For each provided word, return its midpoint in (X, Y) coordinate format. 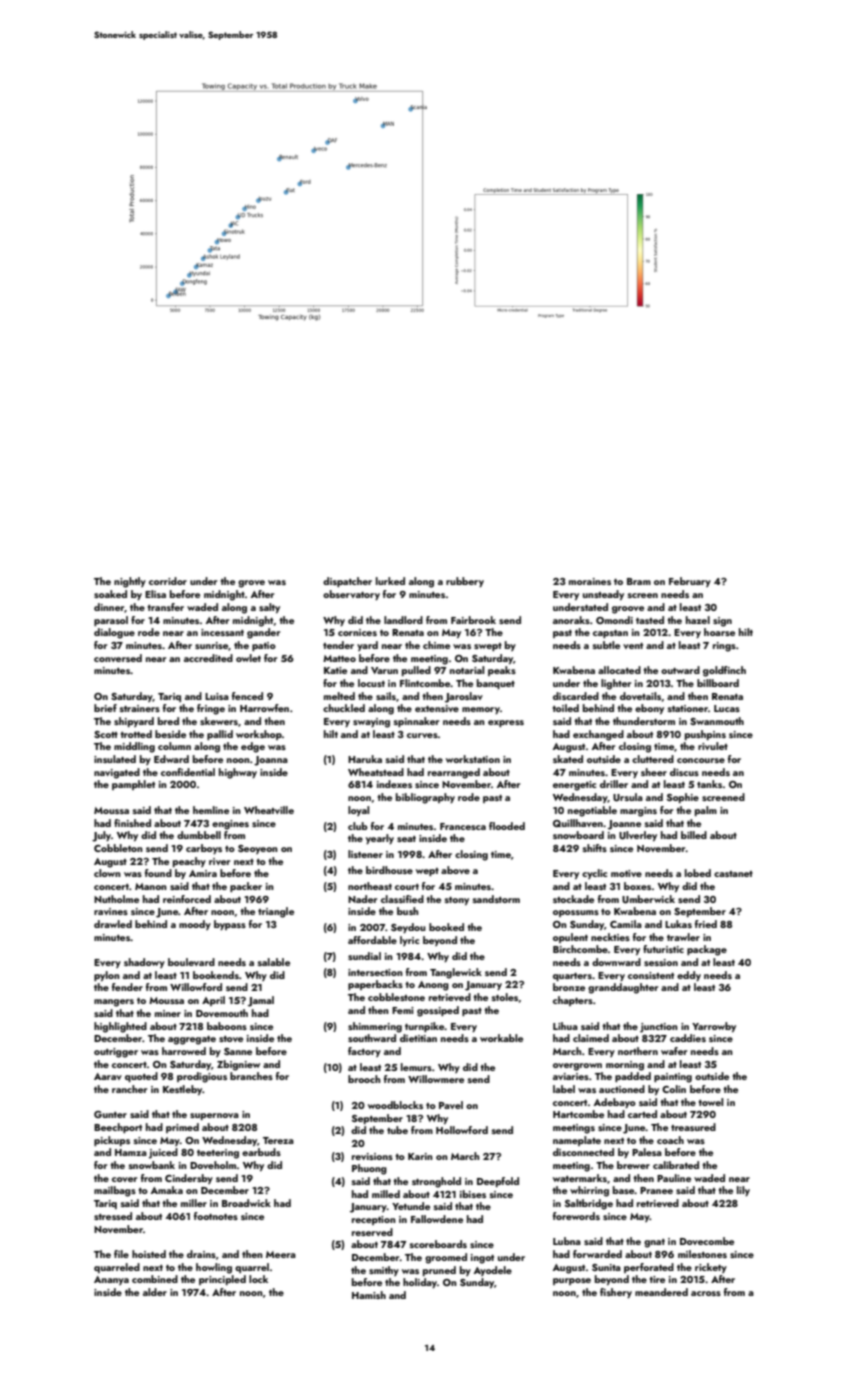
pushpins (705, 735)
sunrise (211, 645)
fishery (616, 1293)
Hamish (369, 1295)
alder (155, 1292)
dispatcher (347, 582)
